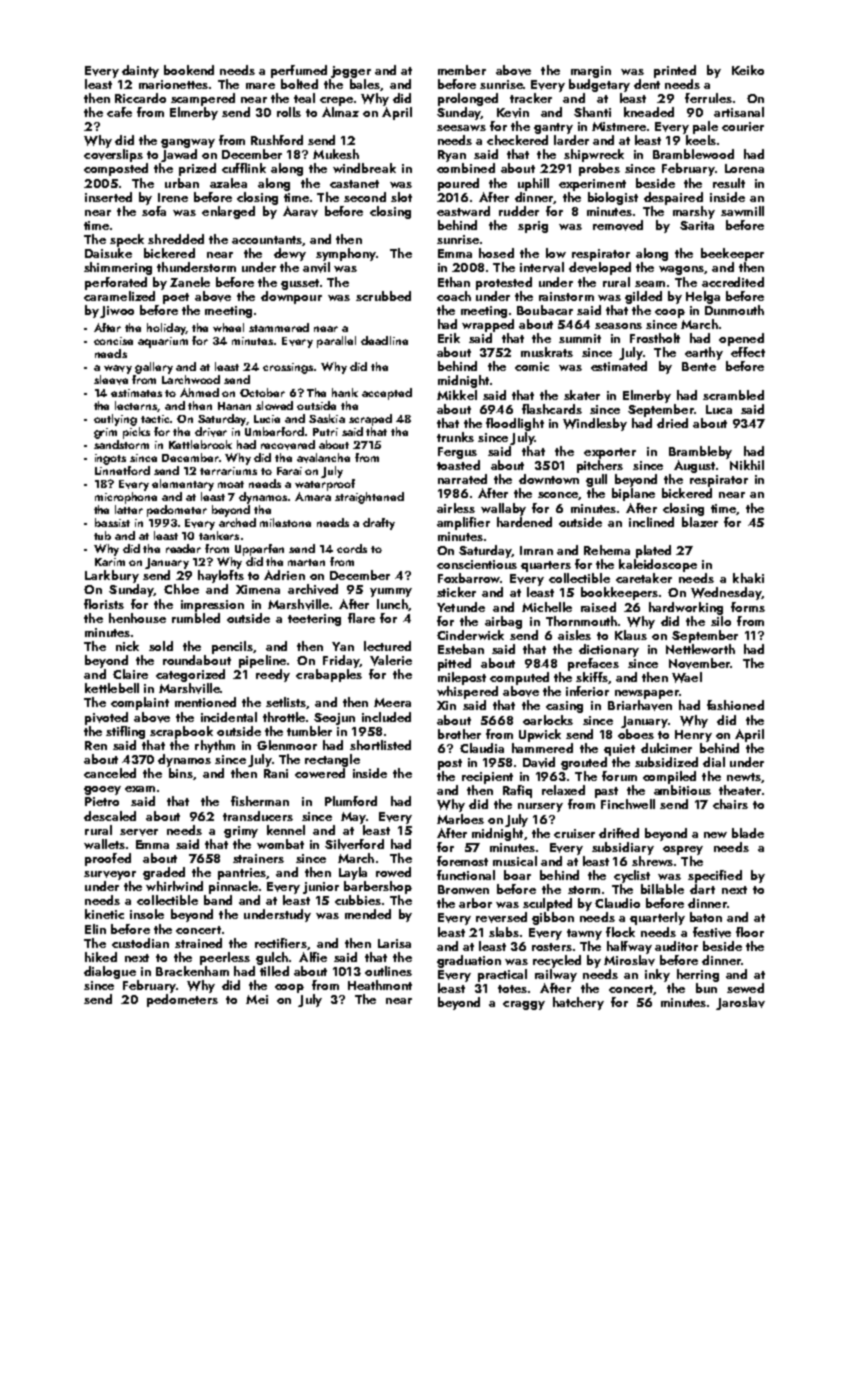 This screenshot has height=1400, width=849. I want to click on rhythm, so click(215, 746).
